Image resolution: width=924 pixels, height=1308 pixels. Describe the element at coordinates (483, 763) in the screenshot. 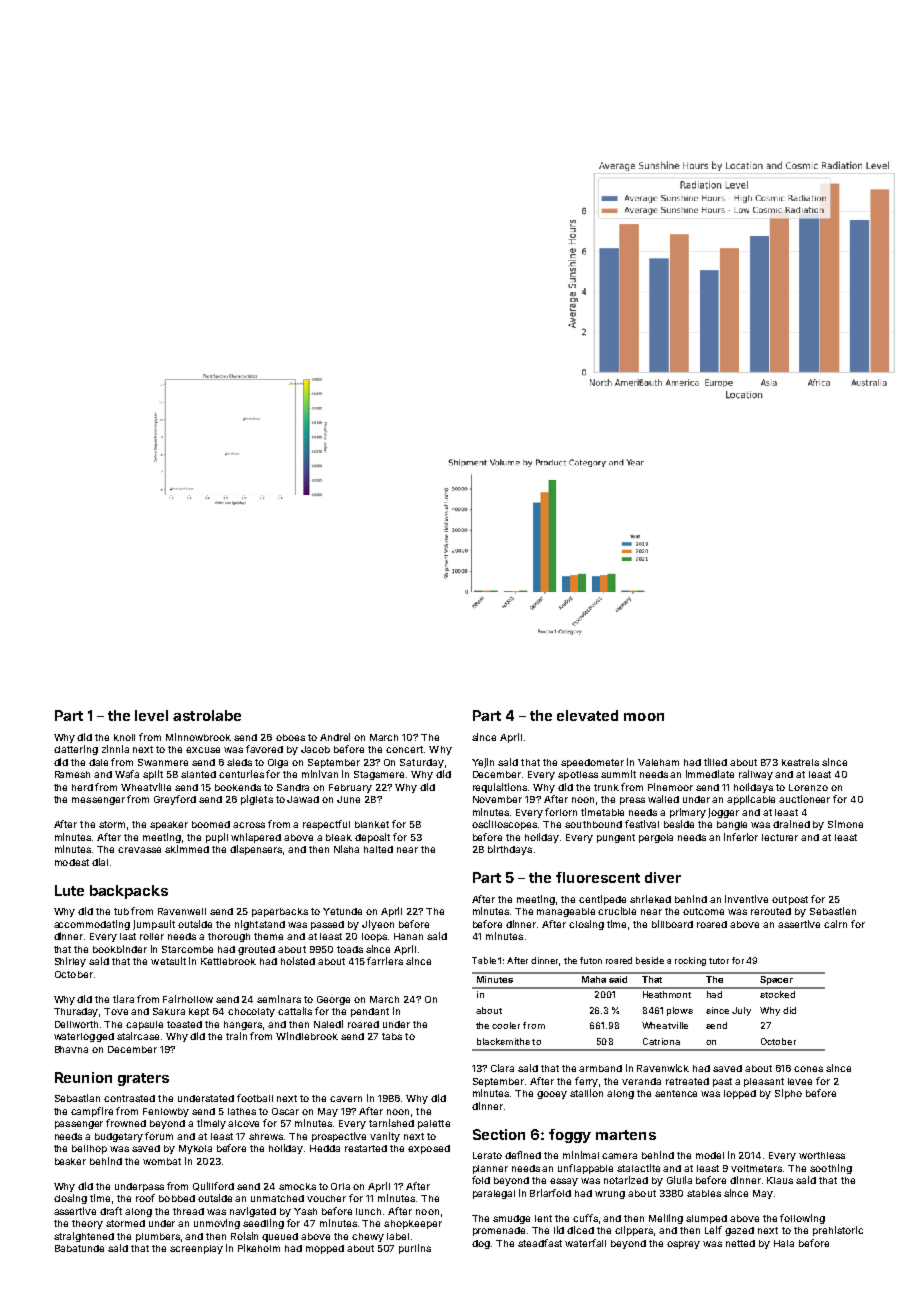

I see `Yejin` at that location.
